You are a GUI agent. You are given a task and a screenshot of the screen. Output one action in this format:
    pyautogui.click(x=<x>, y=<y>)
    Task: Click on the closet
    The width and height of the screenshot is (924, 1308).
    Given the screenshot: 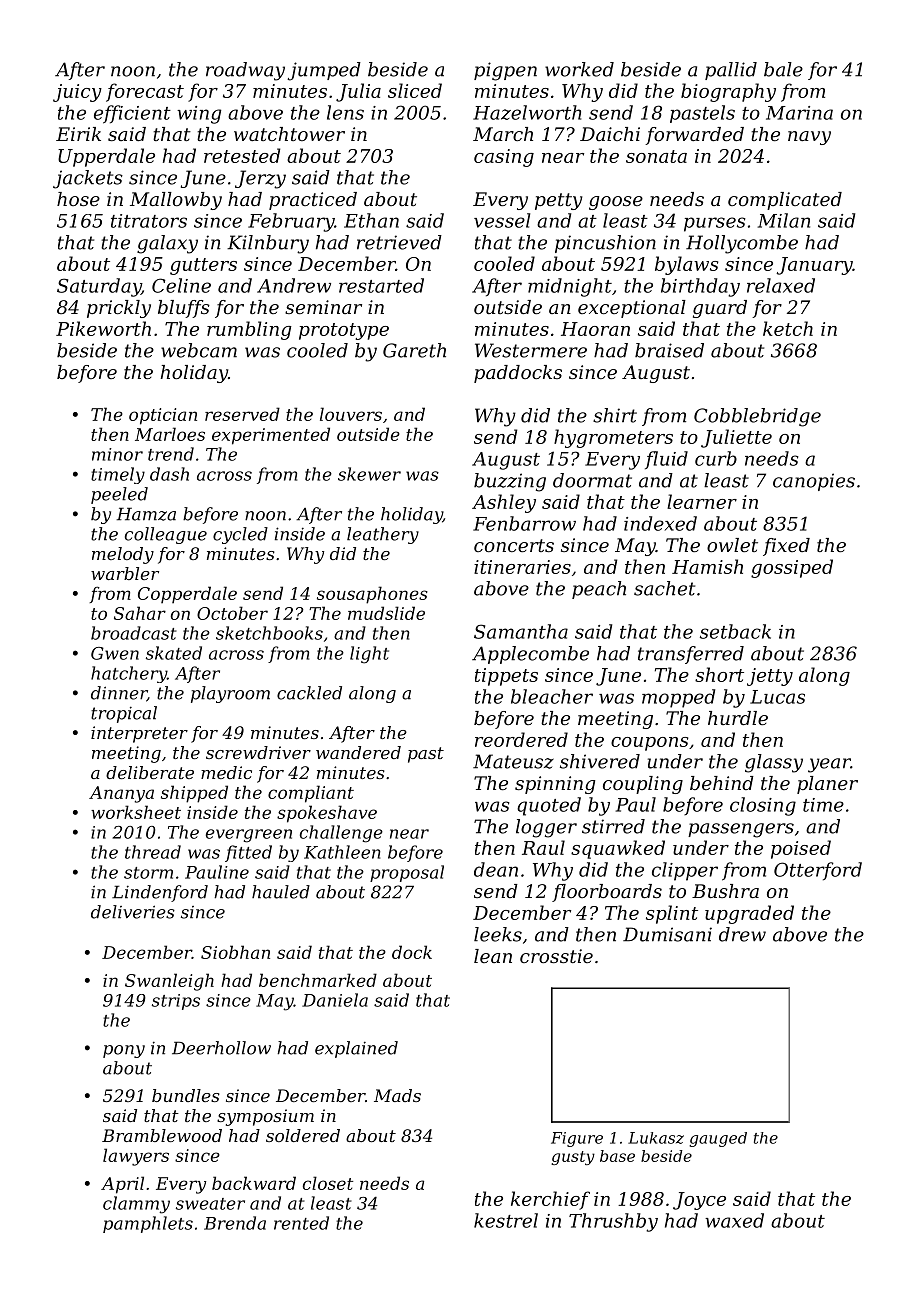 What is the action you would take?
    pyautogui.click(x=328, y=1183)
